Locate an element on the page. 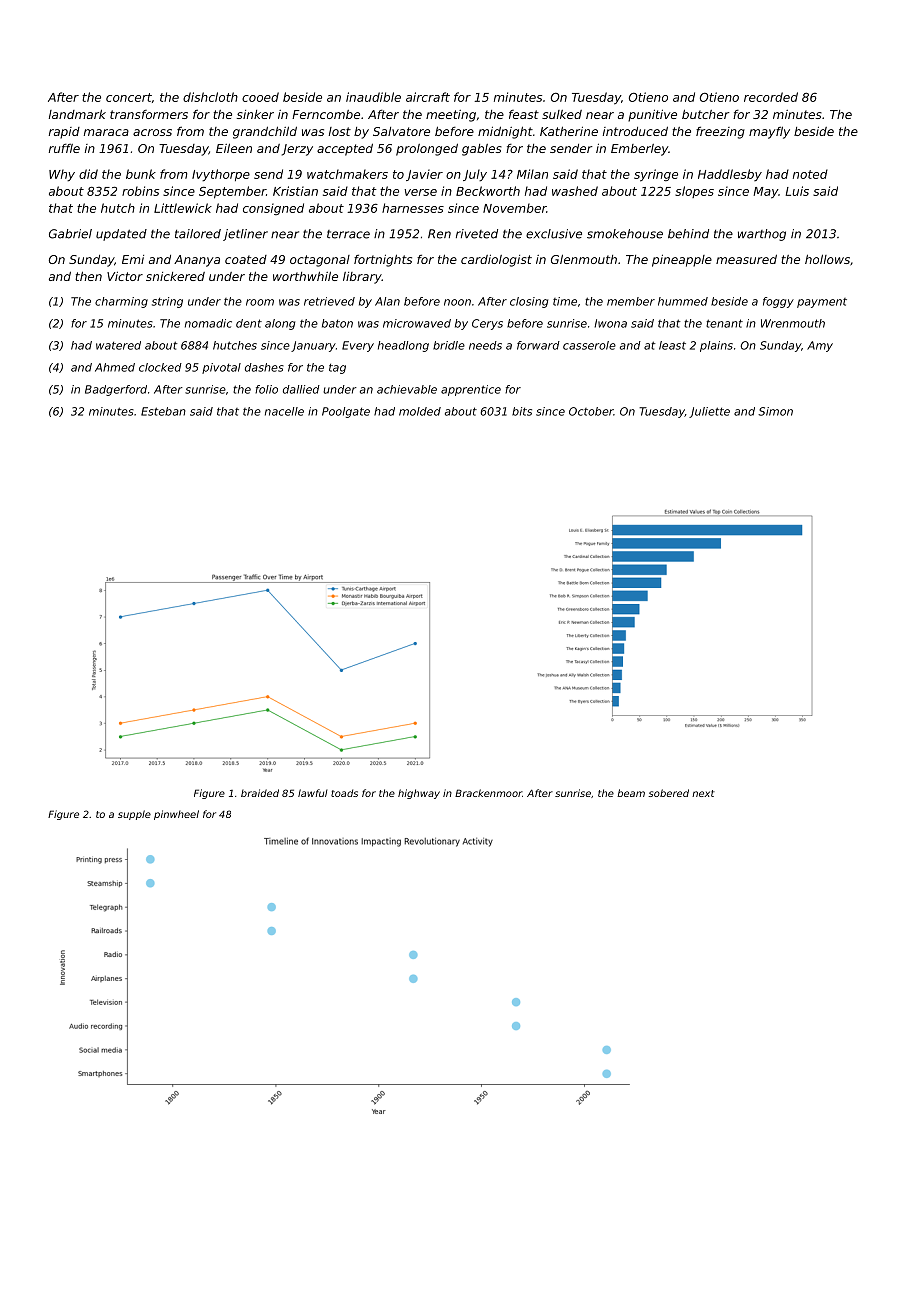 This document has height=1316, width=908. Juliette is located at coordinates (709, 412).
